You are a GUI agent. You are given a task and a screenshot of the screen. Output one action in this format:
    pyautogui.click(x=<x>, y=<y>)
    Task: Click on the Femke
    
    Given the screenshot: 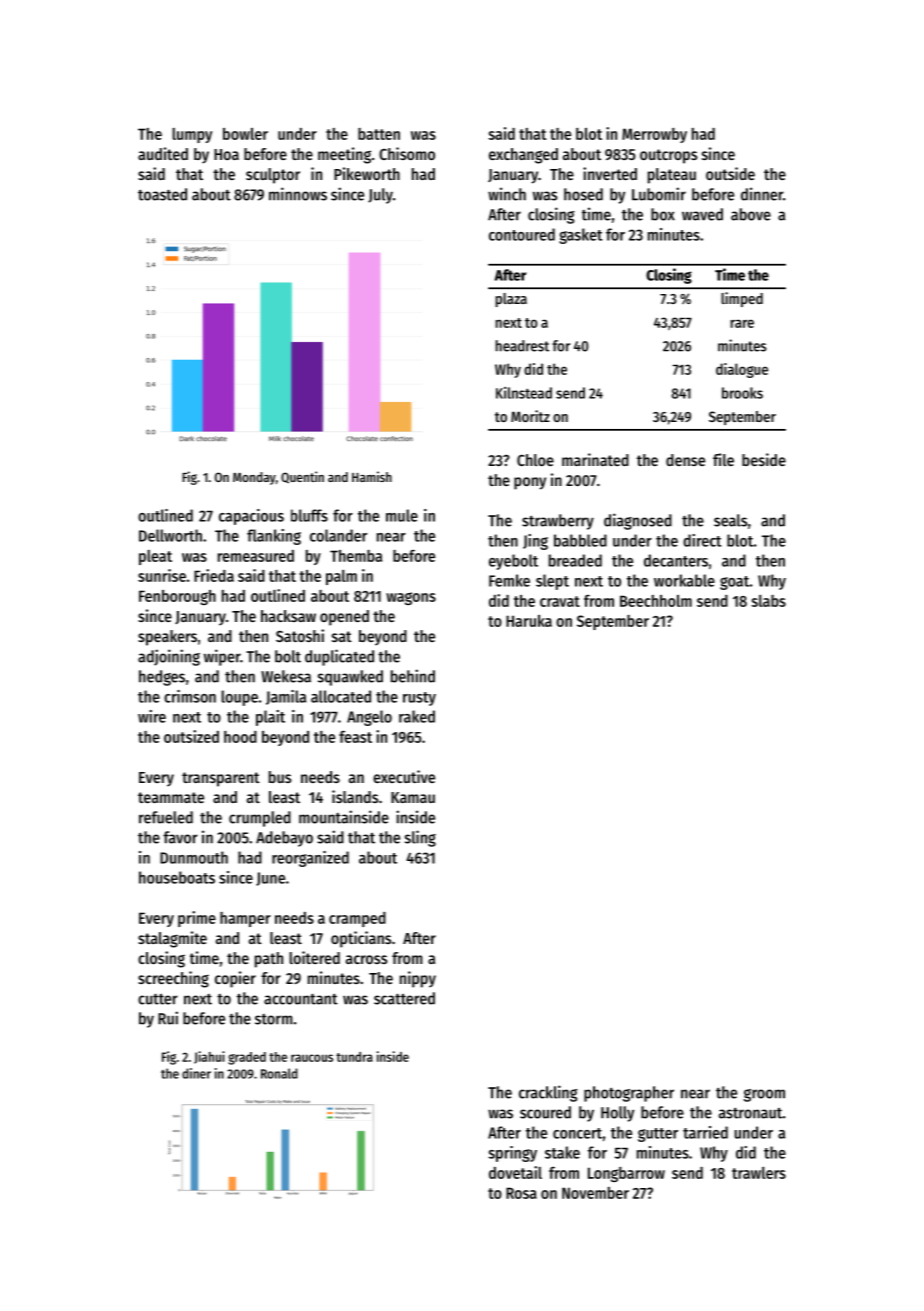 What is the action you would take?
    pyautogui.click(x=509, y=580)
